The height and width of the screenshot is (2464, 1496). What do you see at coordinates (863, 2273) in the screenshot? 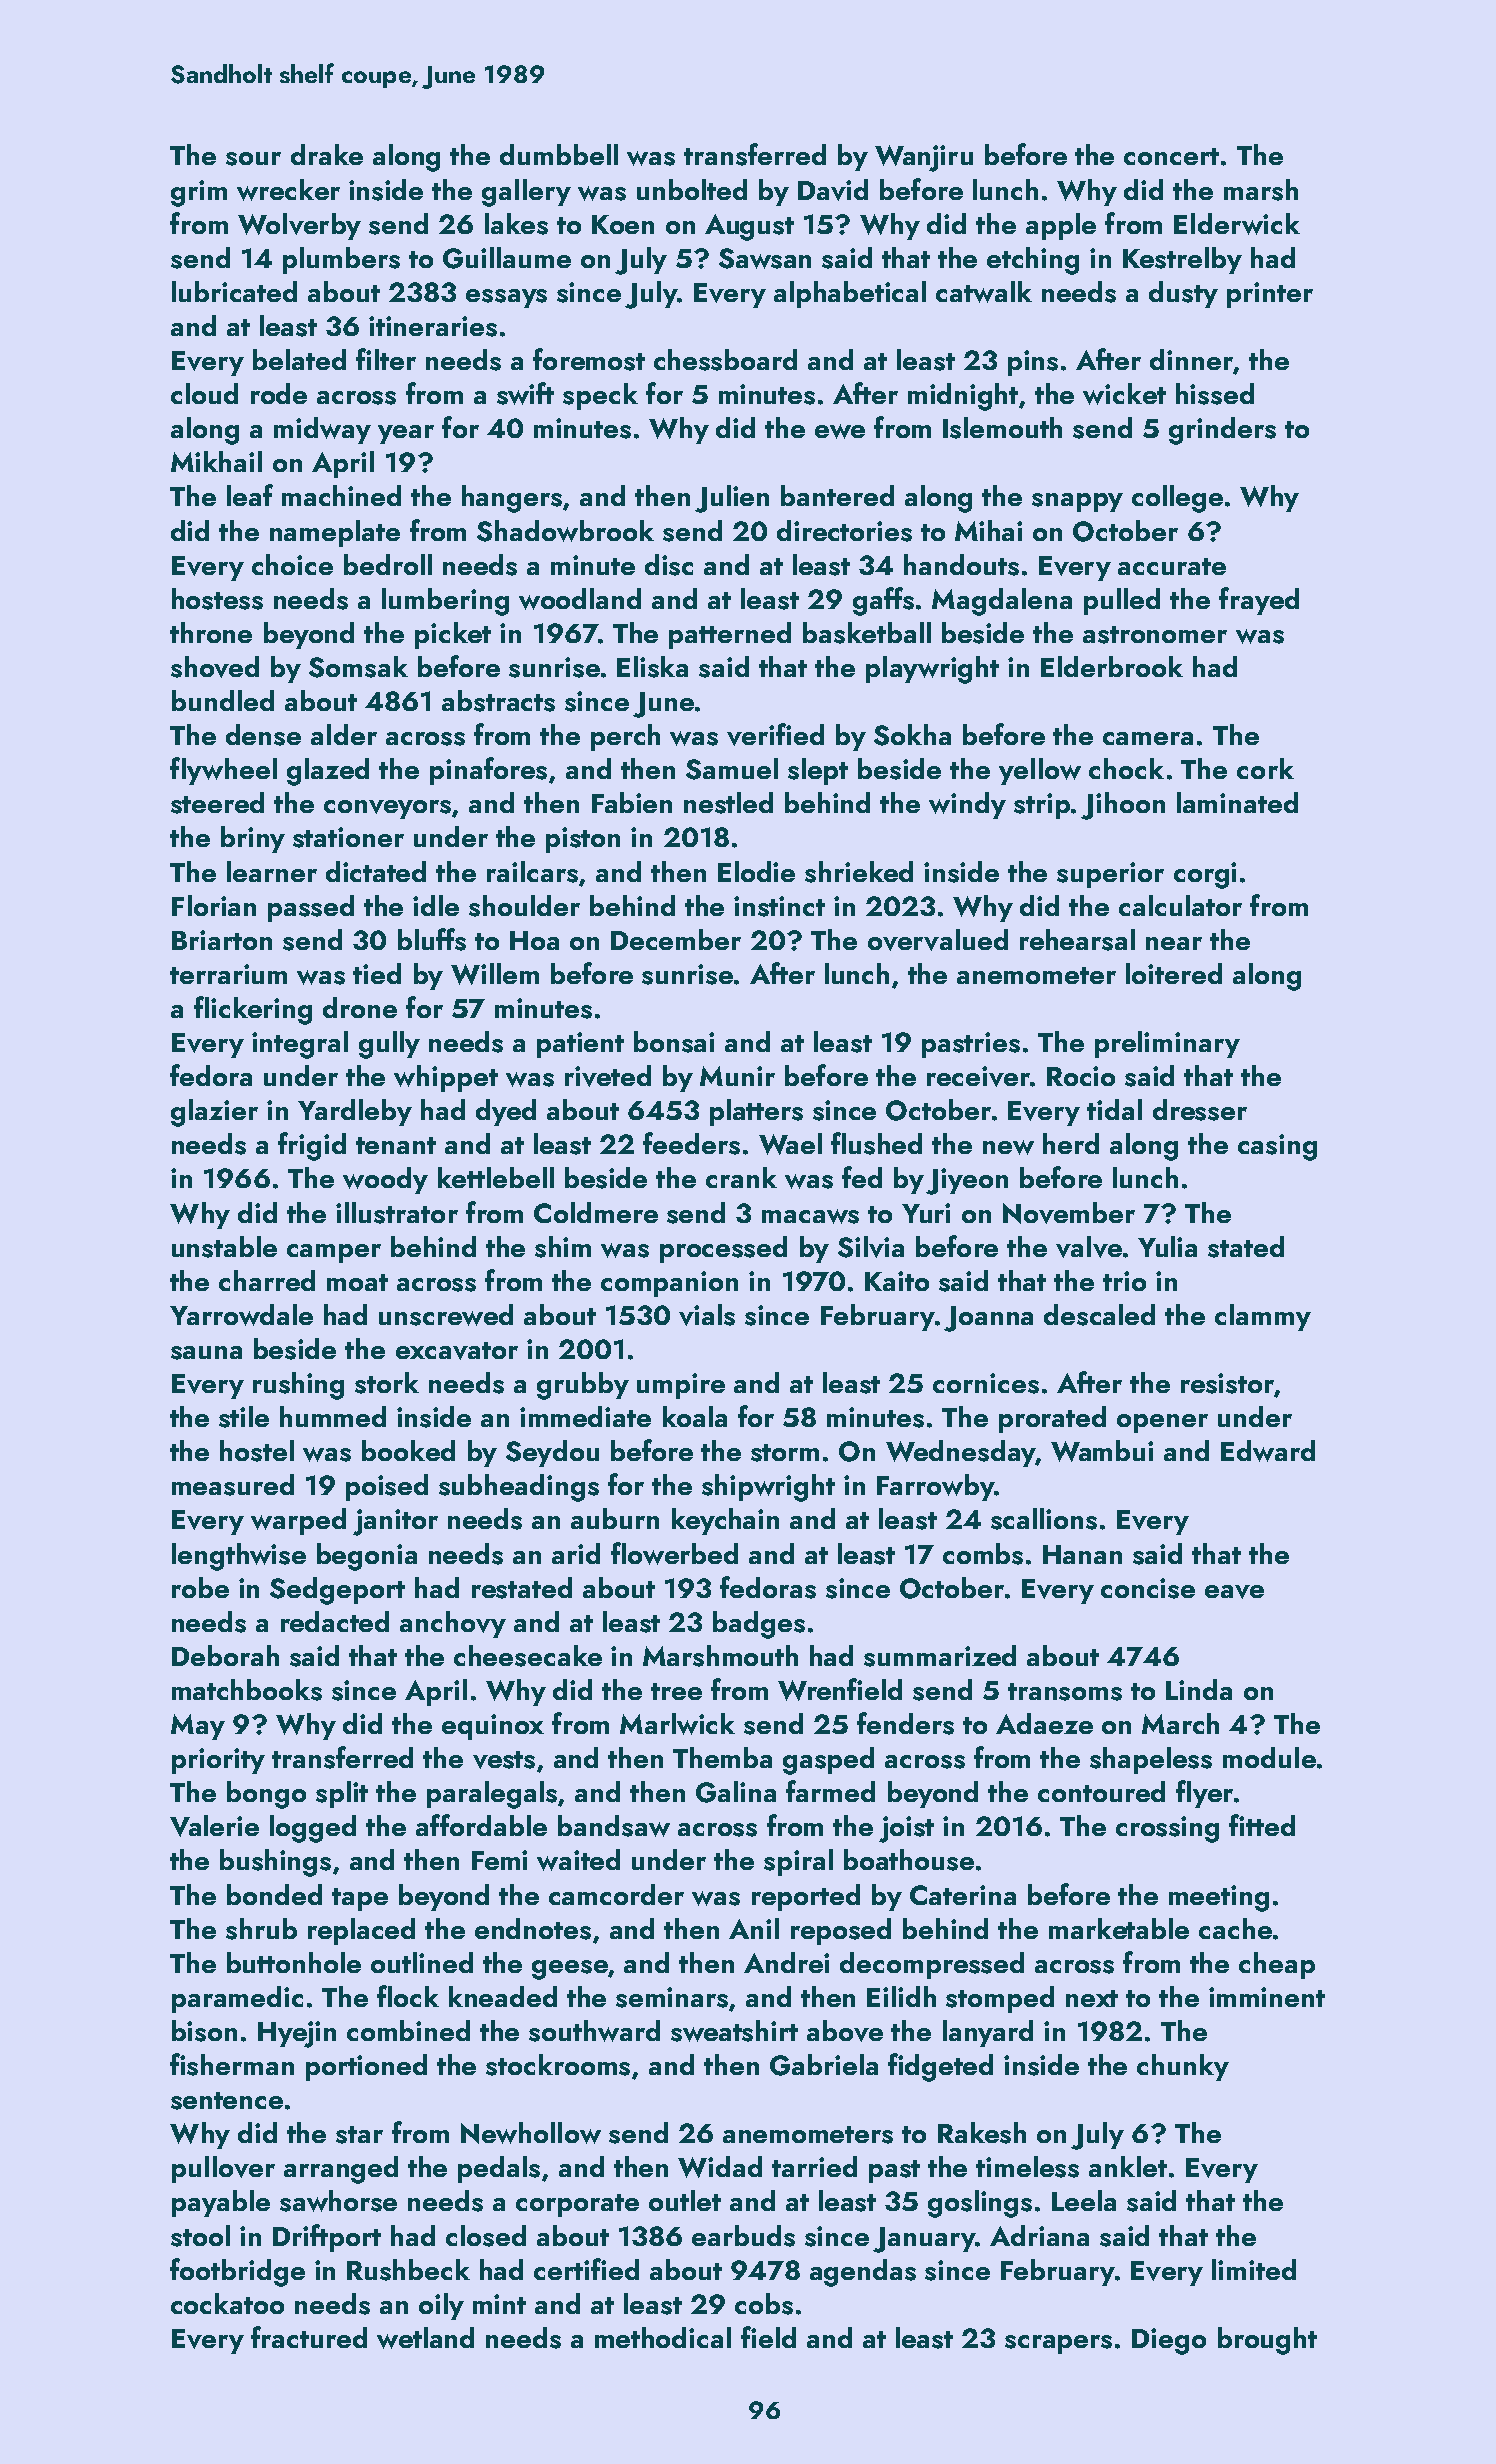
I see `agendas` at bounding box center [863, 2273].
